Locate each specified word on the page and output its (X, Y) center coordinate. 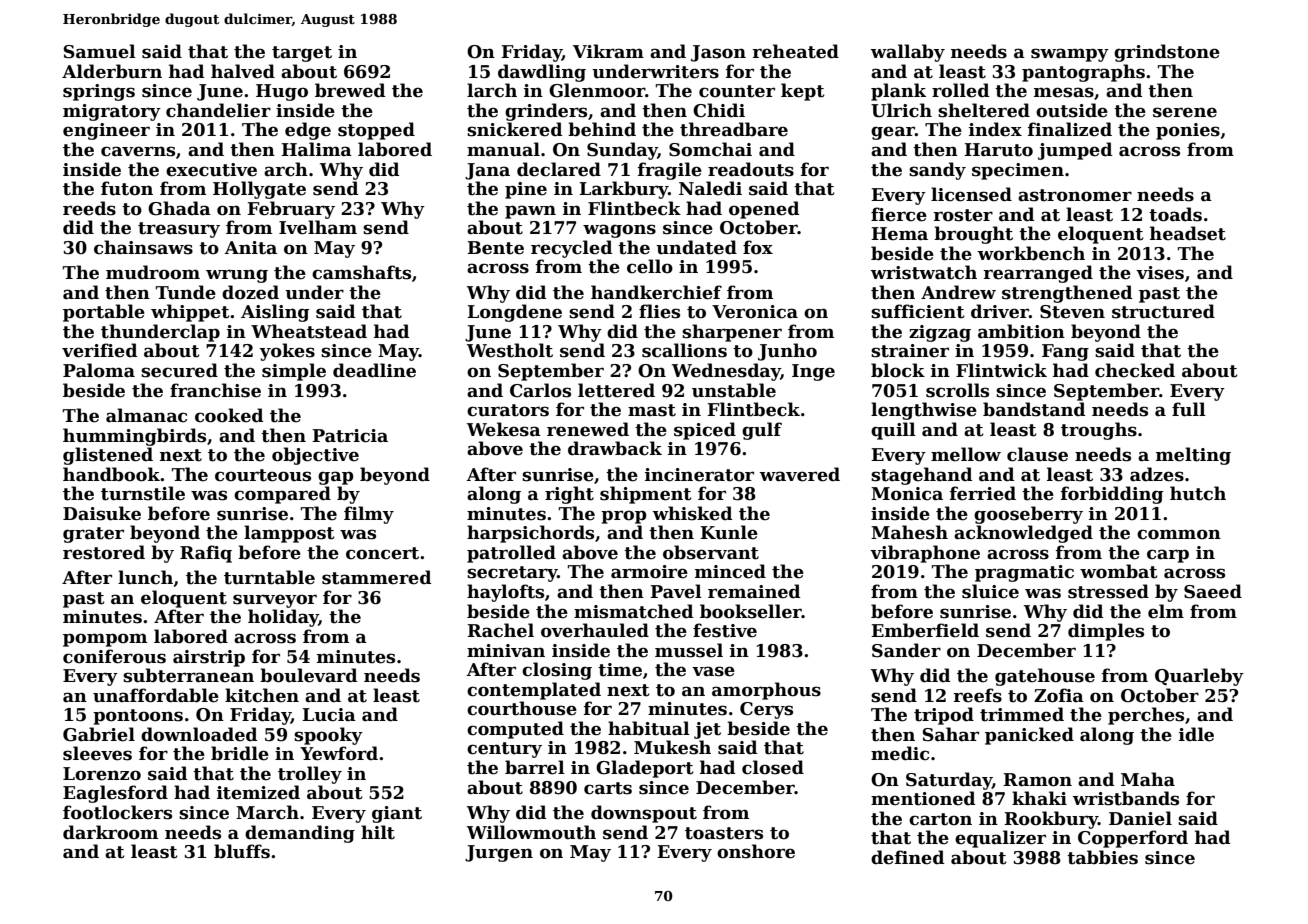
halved (243, 71)
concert (382, 553)
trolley (310, 775)
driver (1000, 311)
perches (1146, 716)
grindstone (1167, 53)
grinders (546, 112)
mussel (689, 650)
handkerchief (656, 292)
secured (179, 370)
